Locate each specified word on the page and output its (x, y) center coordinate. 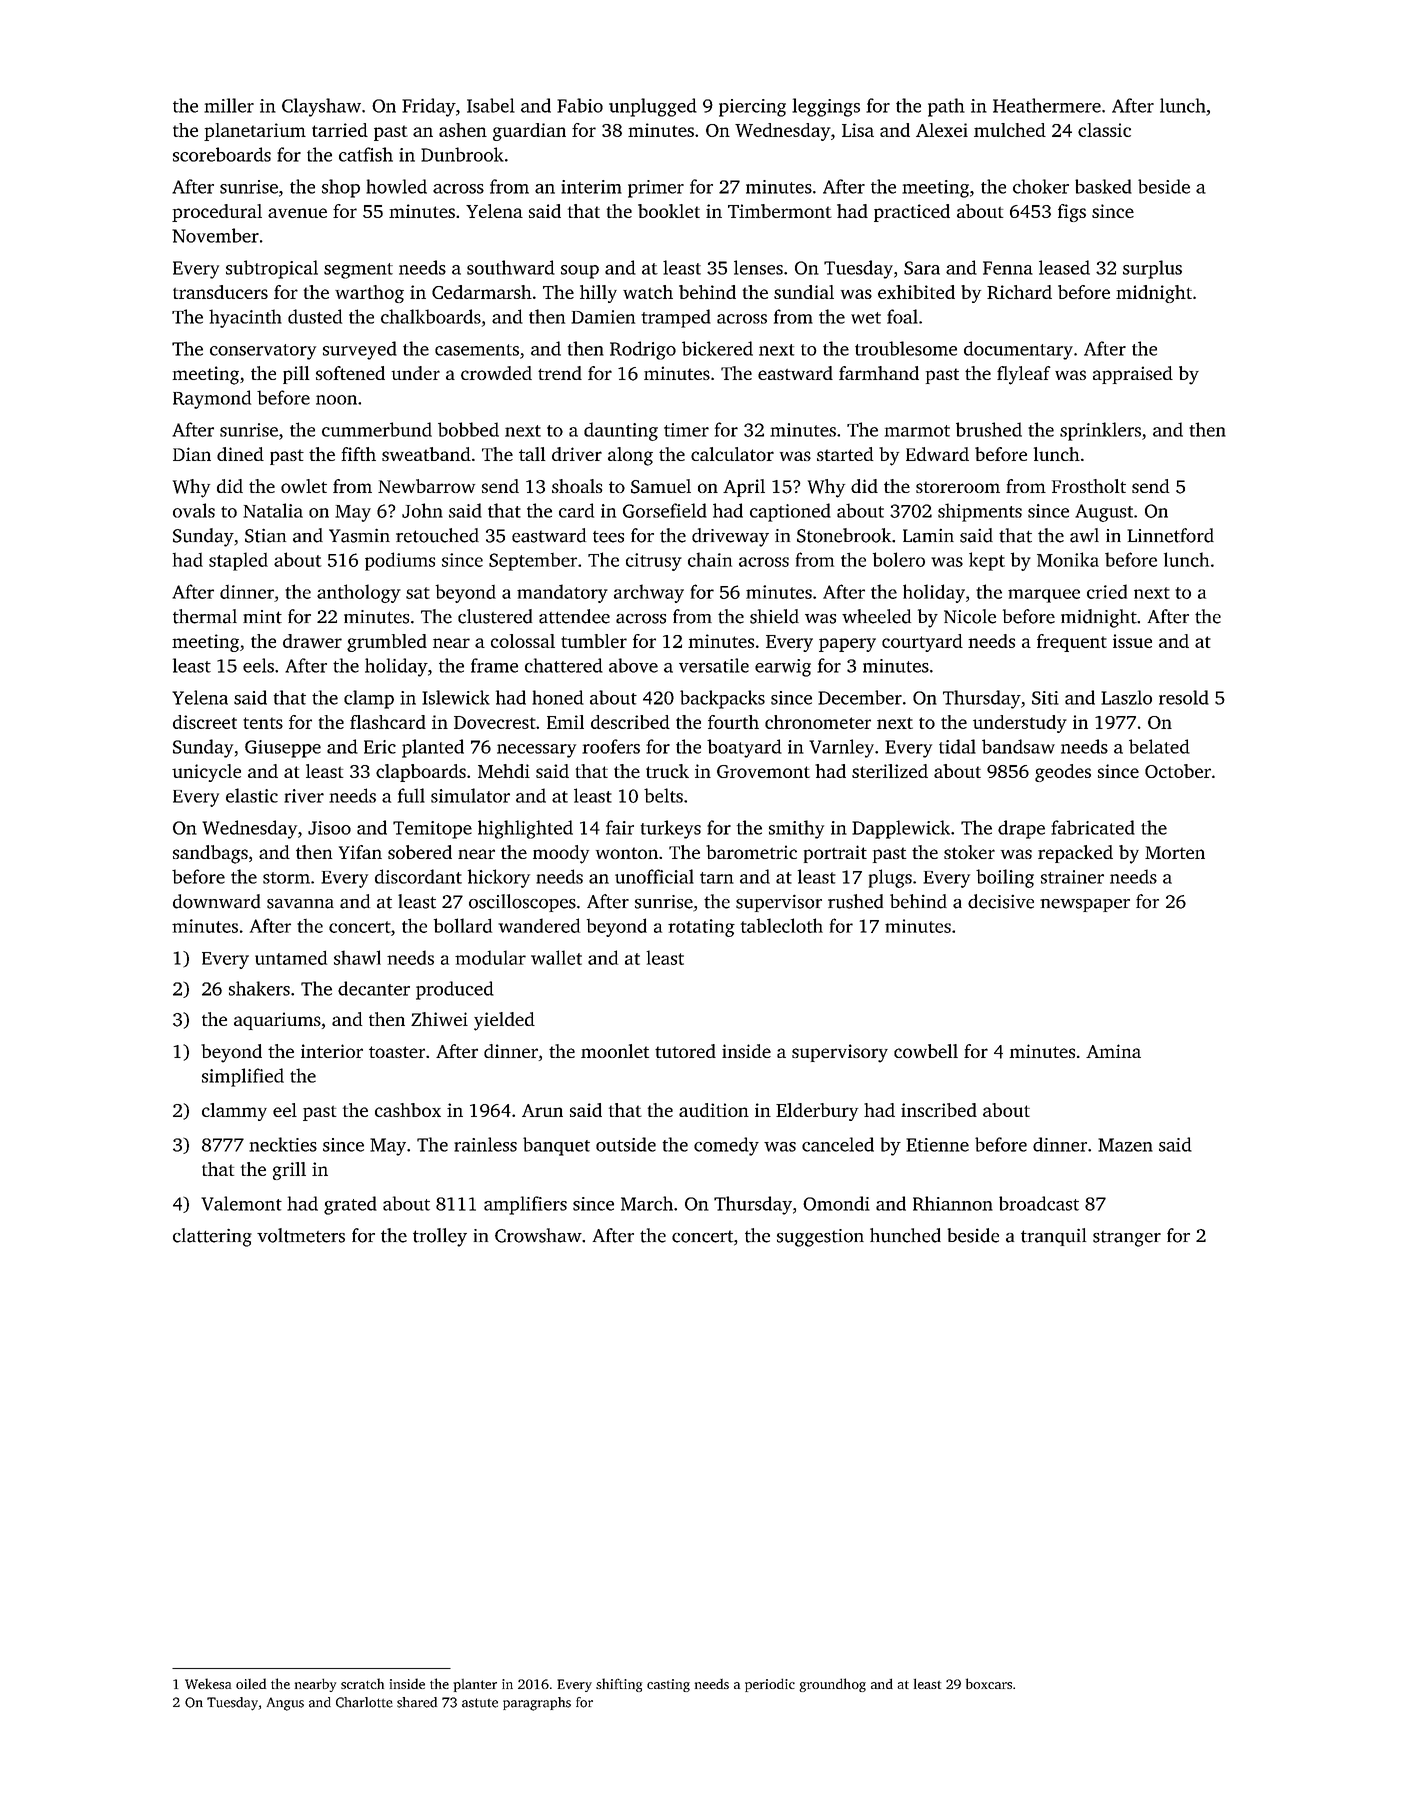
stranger (1127, 1239)
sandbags (210, 854)
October (1178, 771)
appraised (1133, 375)
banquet (556, 1146)
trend (560, 373)
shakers (259, 988)
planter (475, 1685)
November (215, 235)
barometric (751, 852)
